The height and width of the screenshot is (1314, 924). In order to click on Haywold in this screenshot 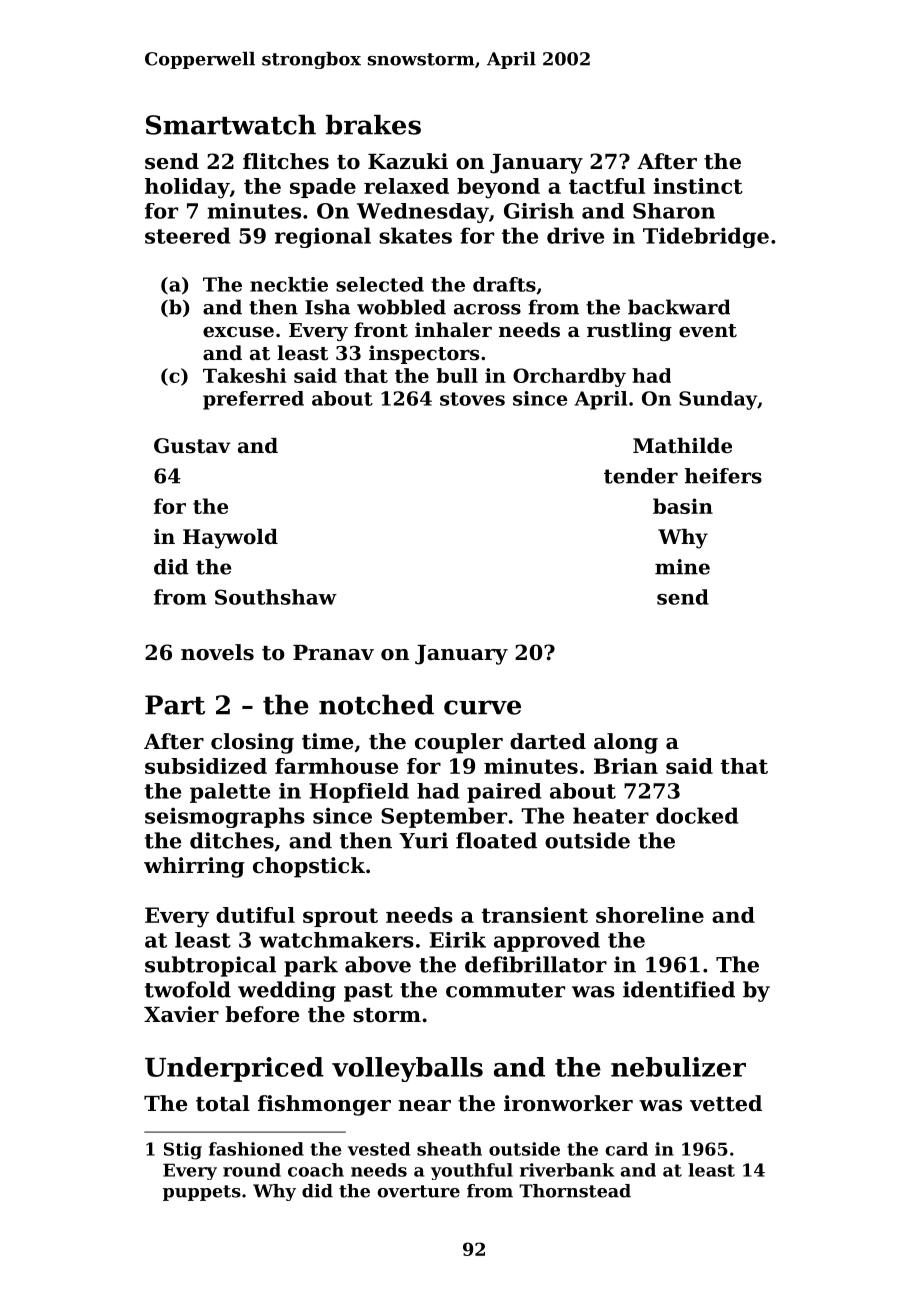, I will do `click(230, 539)`.
